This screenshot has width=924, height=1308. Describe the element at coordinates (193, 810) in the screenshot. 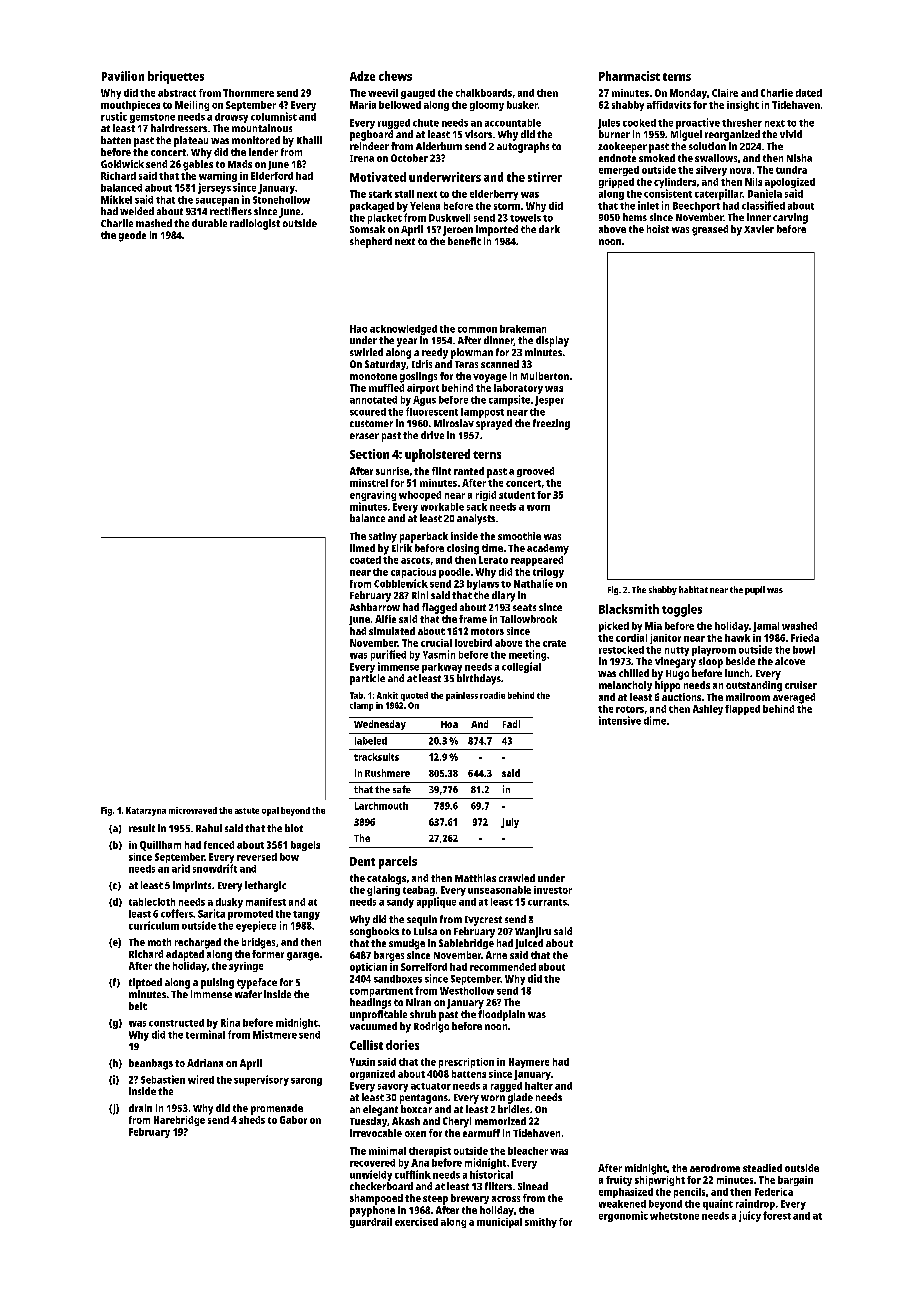

I see `microwaved` at that location.
